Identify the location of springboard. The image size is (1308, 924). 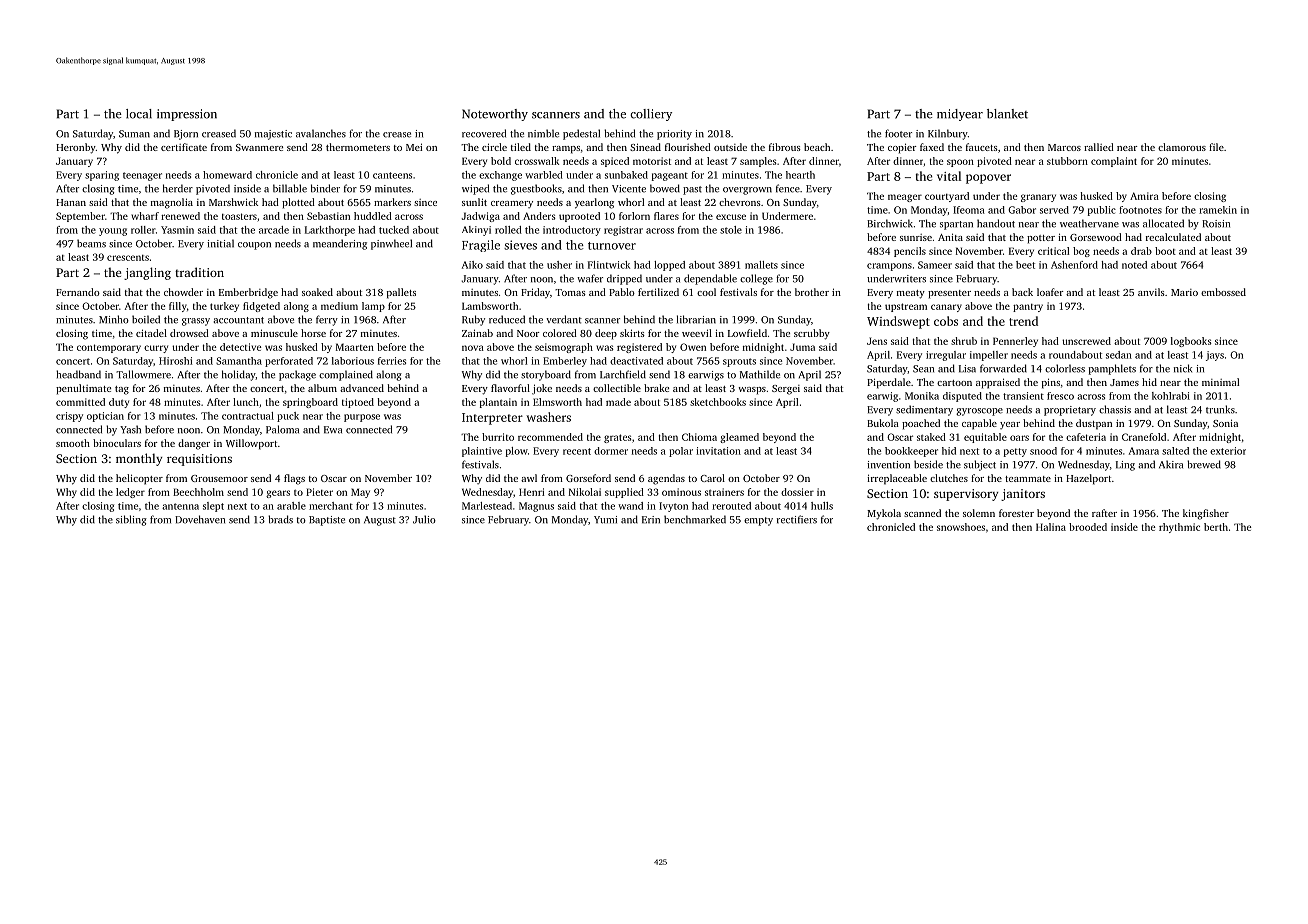
(310, 403).
